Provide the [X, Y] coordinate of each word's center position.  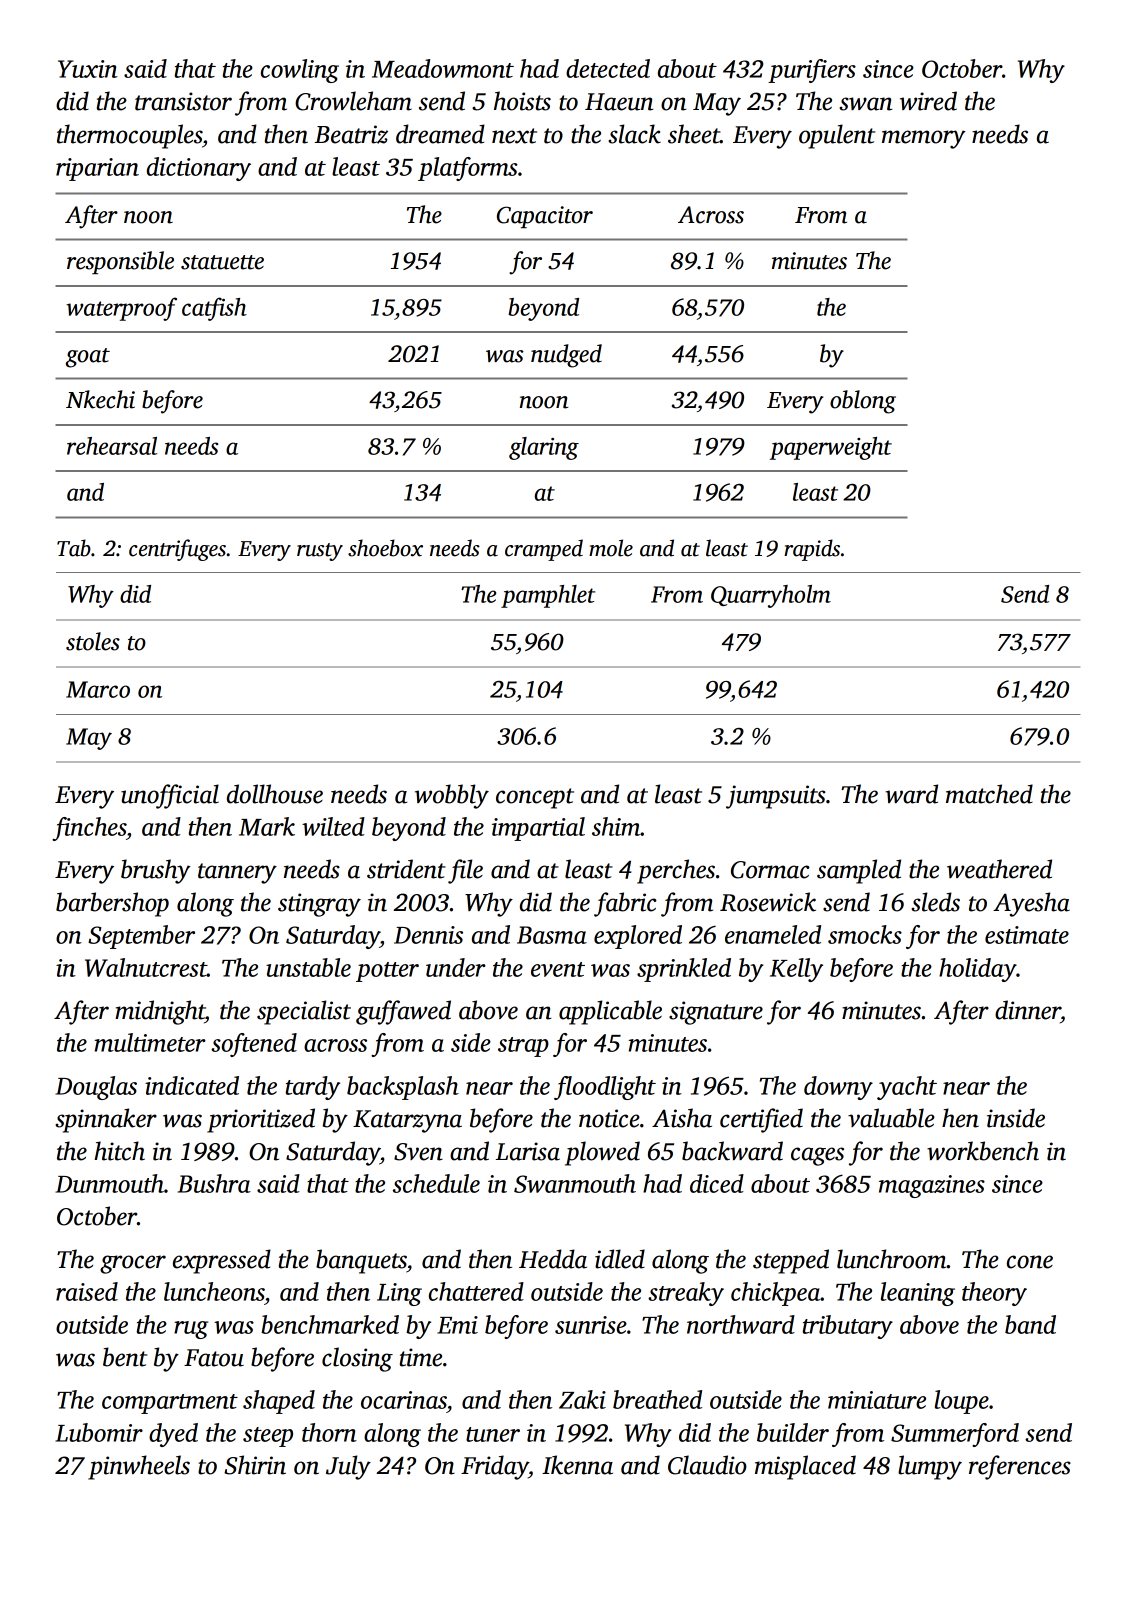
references [1020, 1467]
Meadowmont [443, 68]
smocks [865, 934]
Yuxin [88, 69]
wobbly [452, 796]
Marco [98, 689]
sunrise [591, 1325]
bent [125, 1357]
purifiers [812, 71]
